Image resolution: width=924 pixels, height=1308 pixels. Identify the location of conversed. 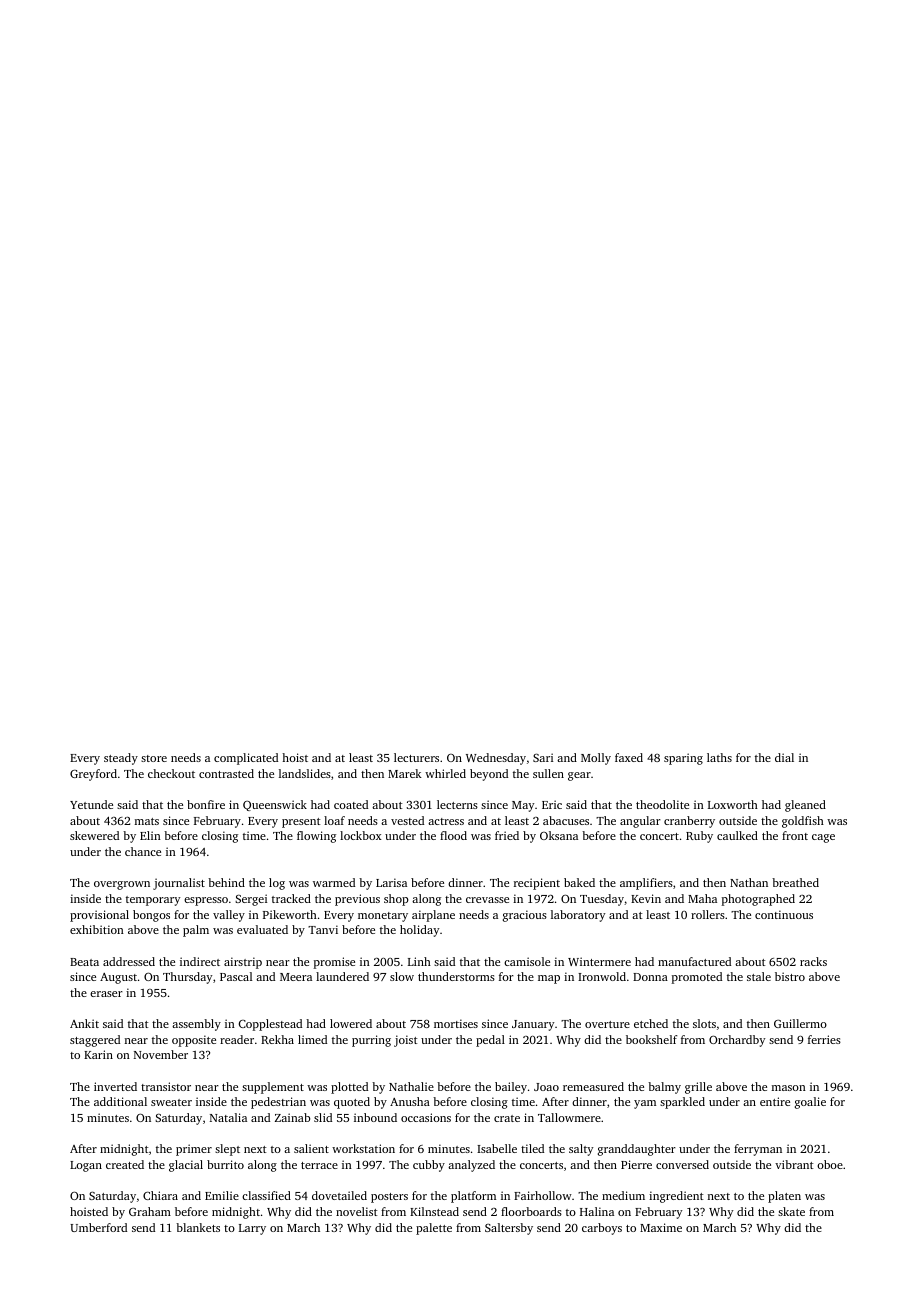
(682, 1164).
